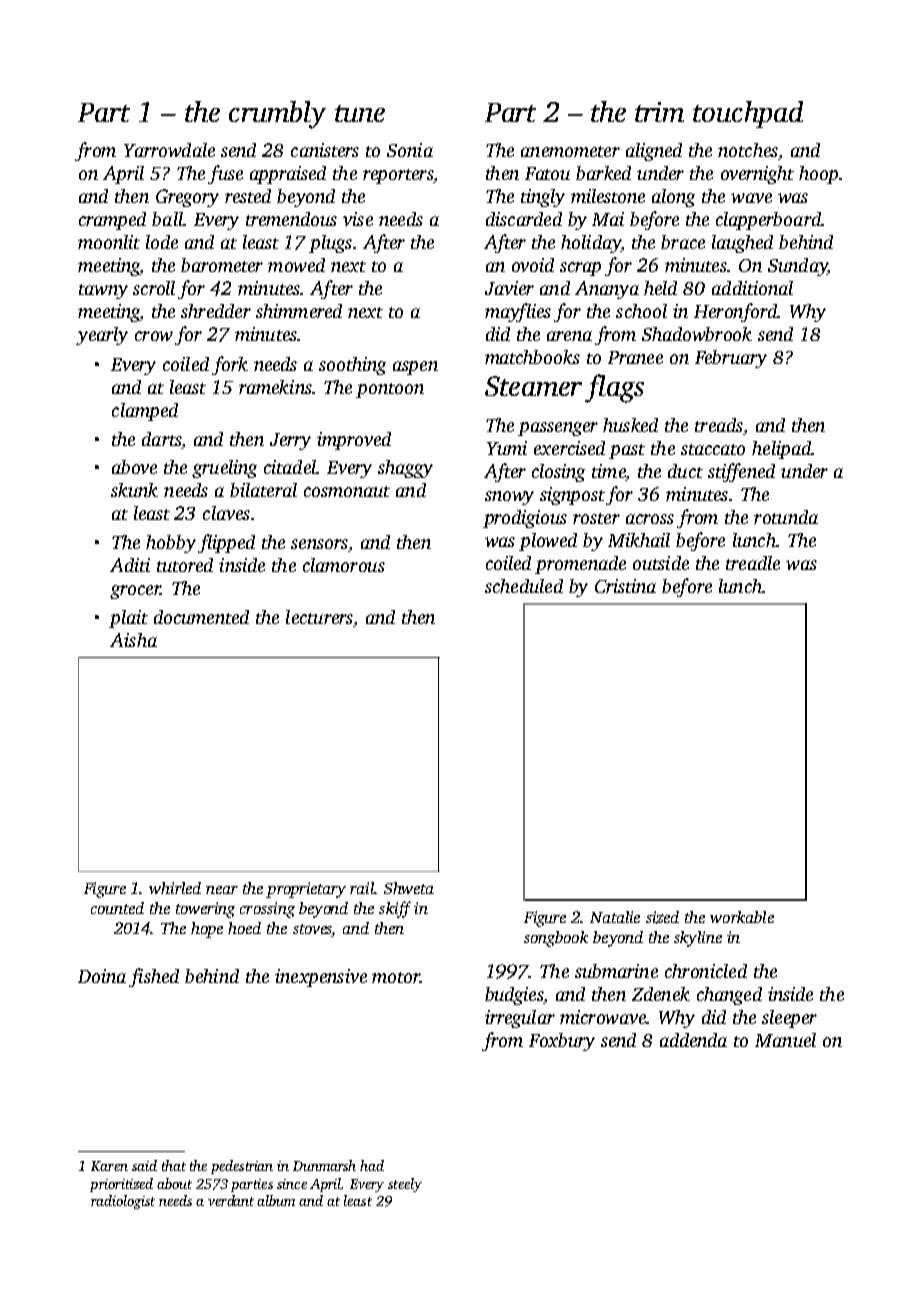 The image size is (924, 1314). I want to click on Aisha, so click(133, 640).
